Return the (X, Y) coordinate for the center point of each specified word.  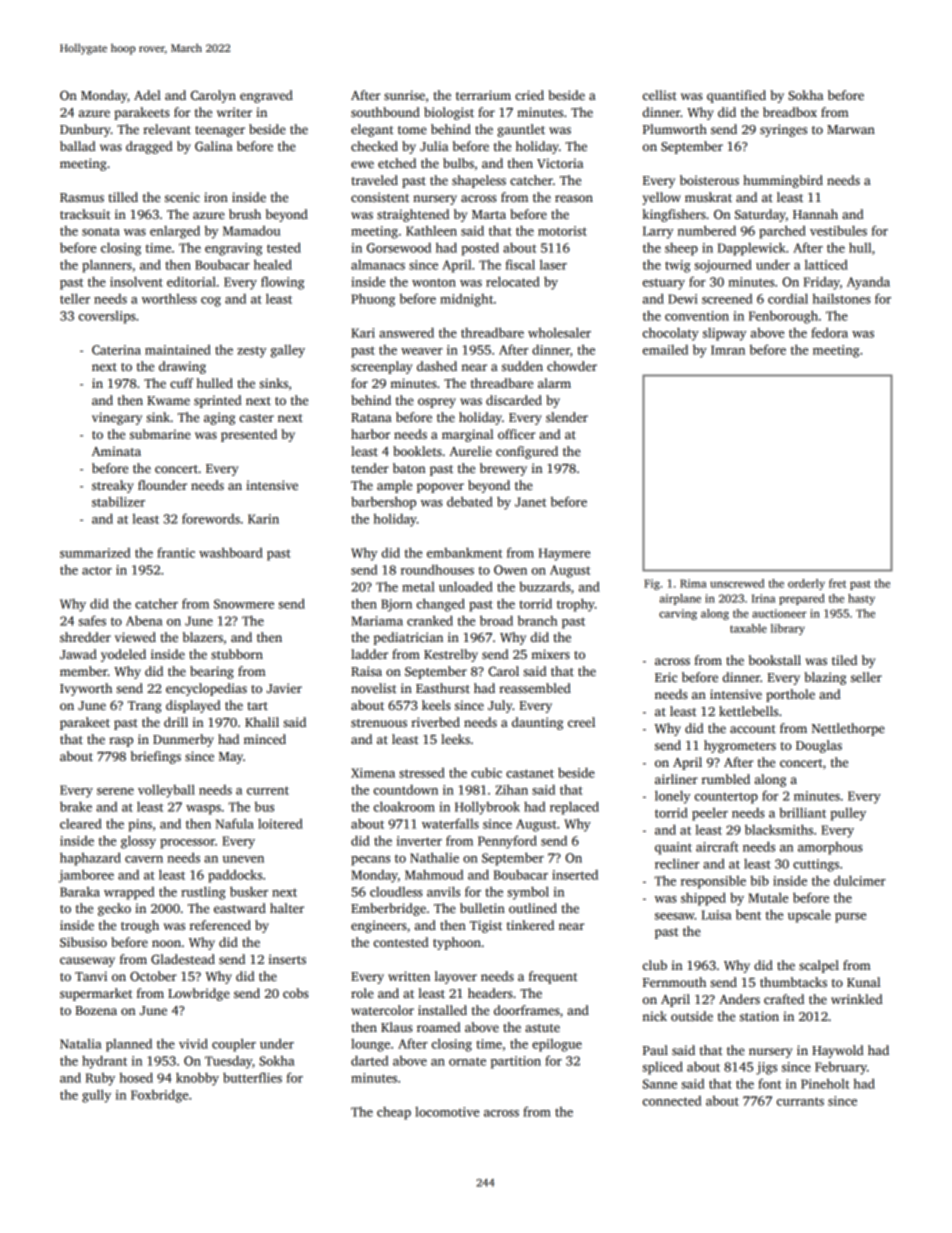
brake (76, 806)
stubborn (237, 654)
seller (866, 677)
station (759, 1016)
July (500, 706)
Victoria (560, 163)
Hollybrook (487, 808)
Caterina (116, 350)
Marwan (851, 129)
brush (245, 214)
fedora (829, 332)
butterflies (252, 1077)
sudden (522, 366)
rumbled (726, 779)
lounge (370, 1045)
